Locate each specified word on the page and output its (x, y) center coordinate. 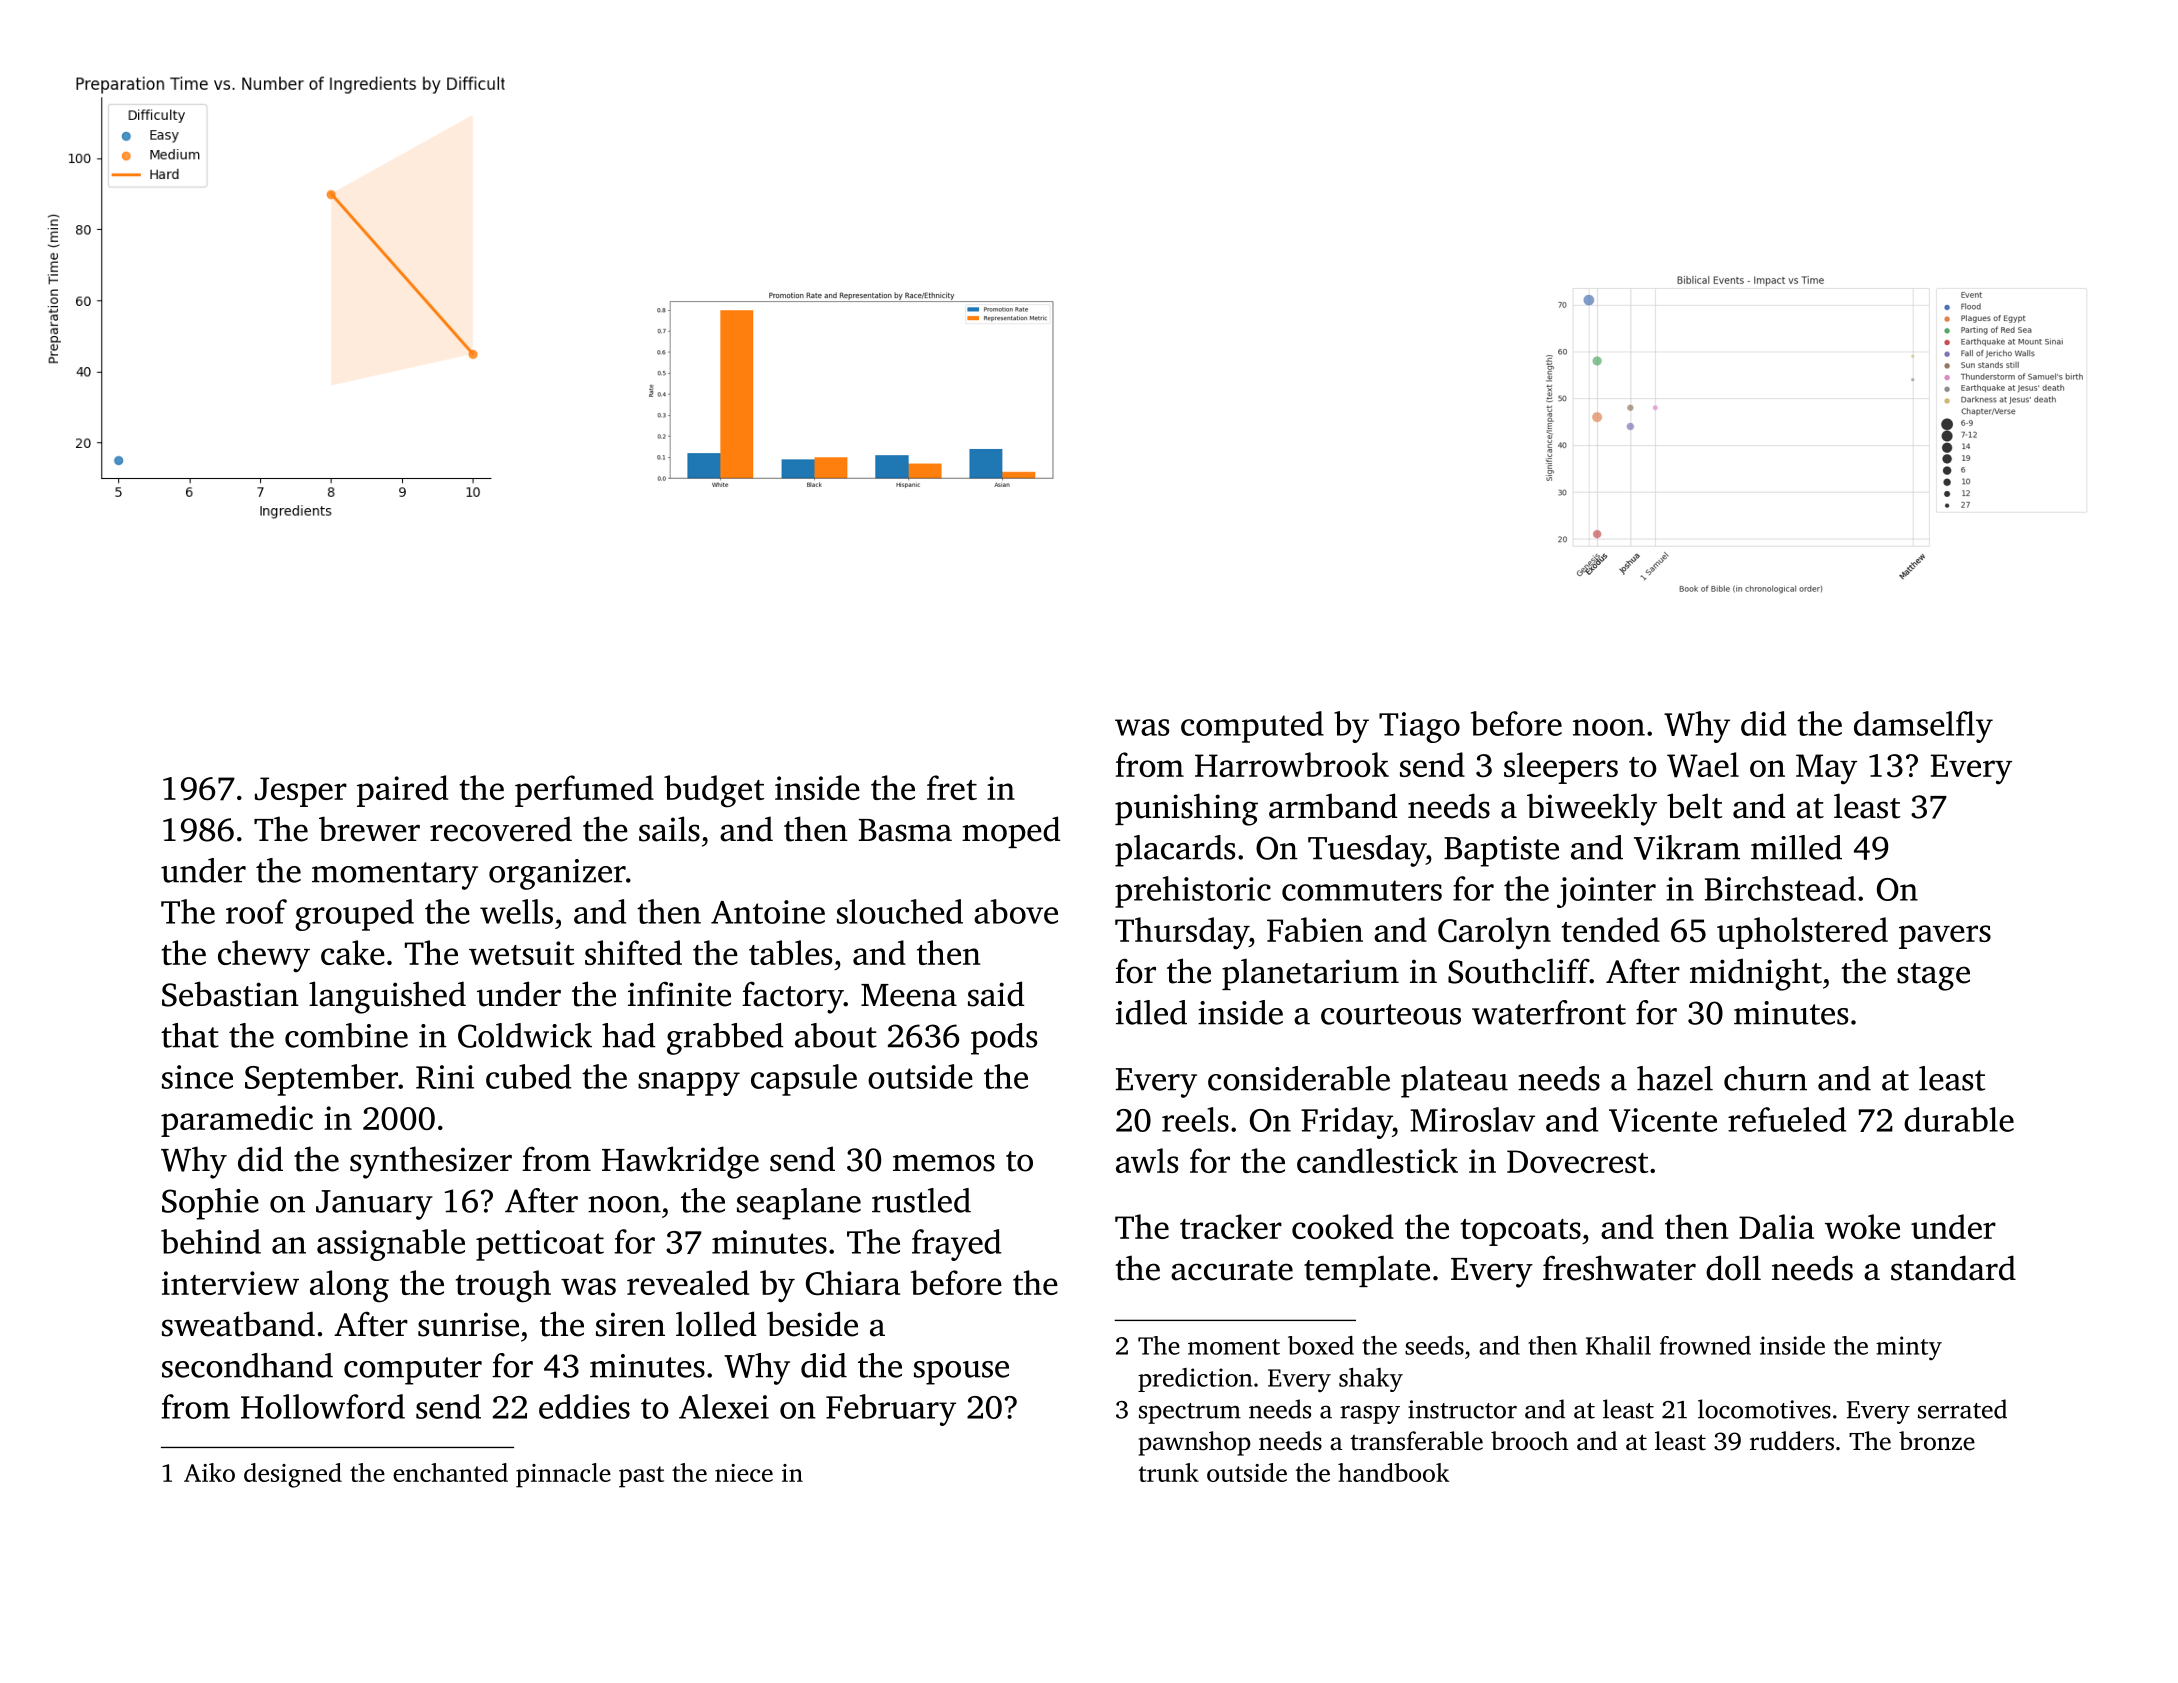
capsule (804, 1080)
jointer (1606, 892)
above (1016, 911)
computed (1252, 727)
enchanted (450, 1472)
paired (402, 791)
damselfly (1923, 727)
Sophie (210, 1204)
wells (516, 911)
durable (1959, 1119)
